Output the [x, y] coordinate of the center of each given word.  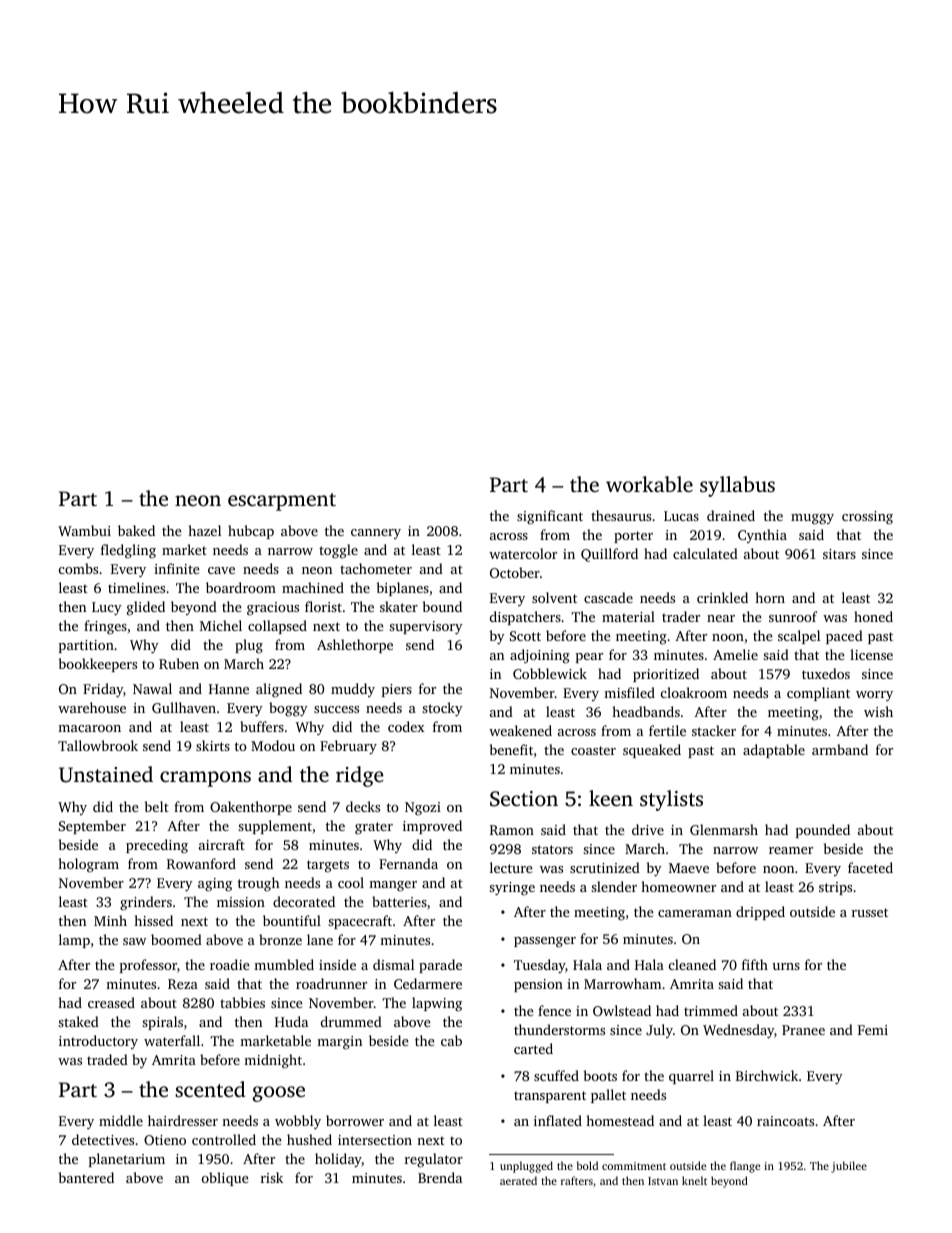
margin [339, 1043]
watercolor [523, 553]
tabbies [242, 1002]
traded [107, 1059]
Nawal [152, 688]
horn [770, 597]
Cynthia [762, 536]
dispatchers [525, 618]
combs [78, 568]
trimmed [711, 1010]
